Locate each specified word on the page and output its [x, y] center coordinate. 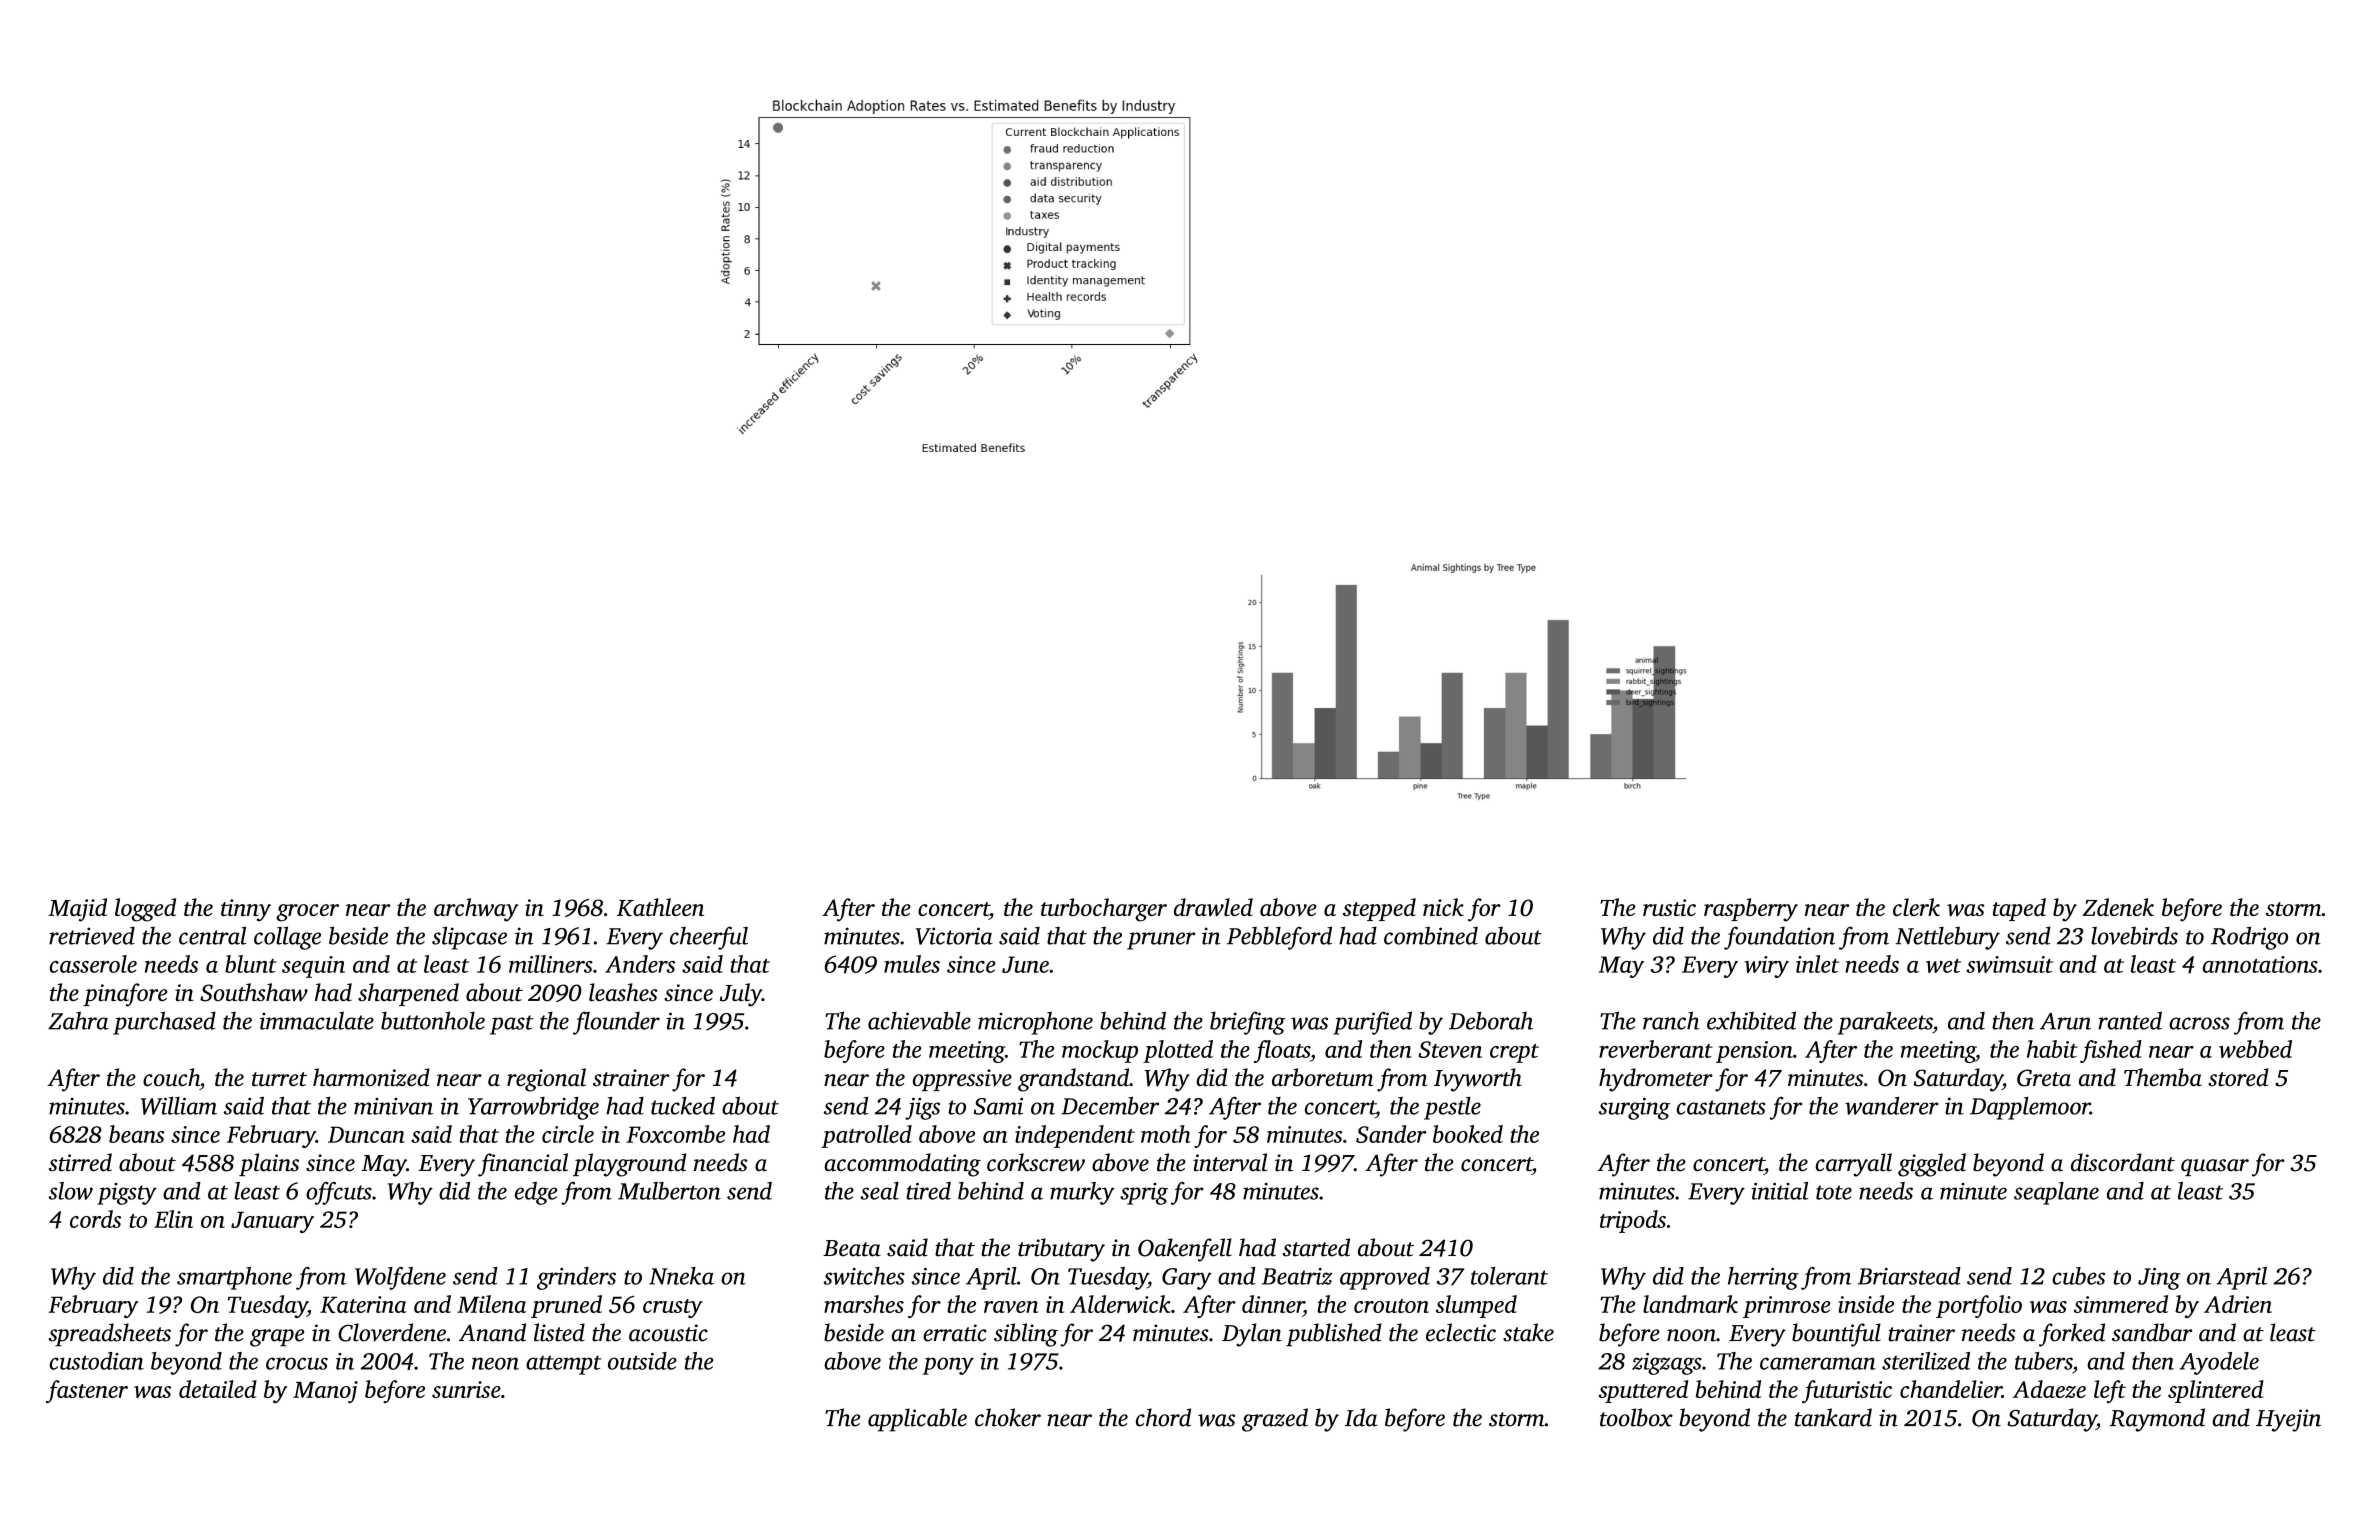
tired [928, 1191]
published [1334, 1335]
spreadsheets [110, 1335]
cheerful [709, 938]
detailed [218, 1389]
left [2110, 1391]
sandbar [2152, 1332]
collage [287, 938]
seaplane [2056, 1193]
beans [136, 1134]
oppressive [962, 1080]
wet [1943, 966]
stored [2238, 1077]
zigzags [1667, 1364]
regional [546, 1080]
